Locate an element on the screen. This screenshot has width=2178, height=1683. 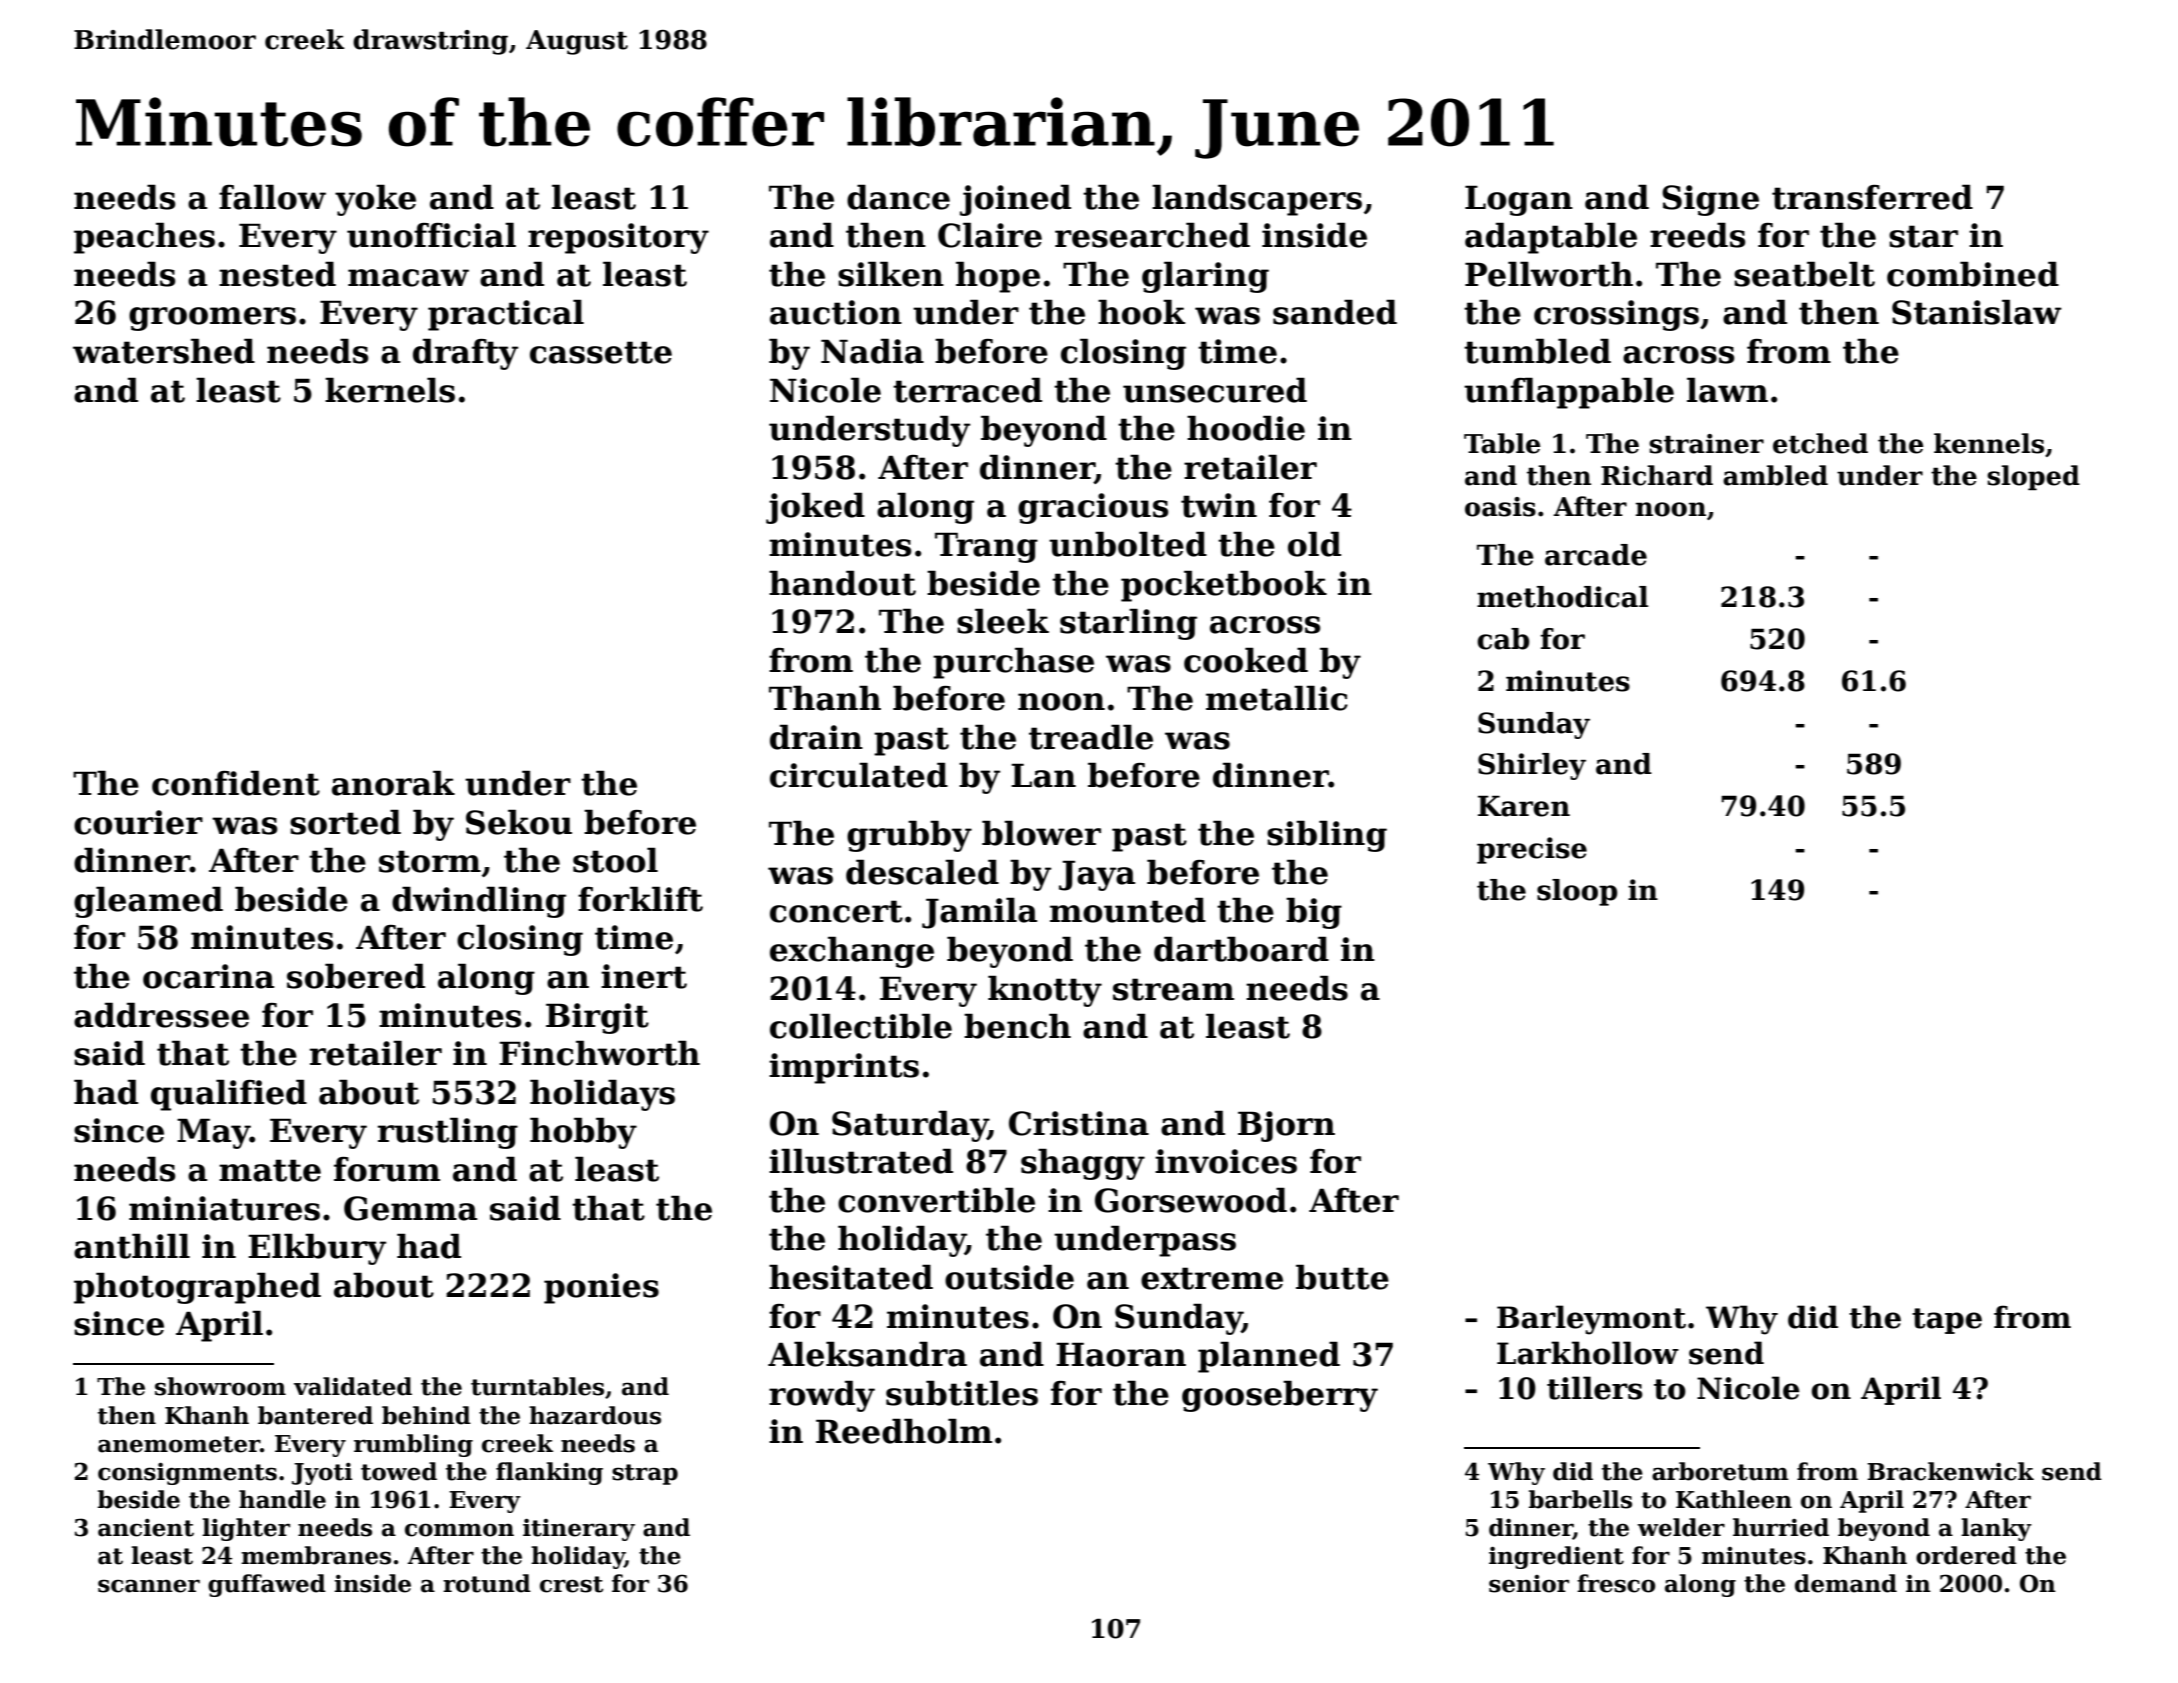
terraced is located at coordinates (967, 390).
